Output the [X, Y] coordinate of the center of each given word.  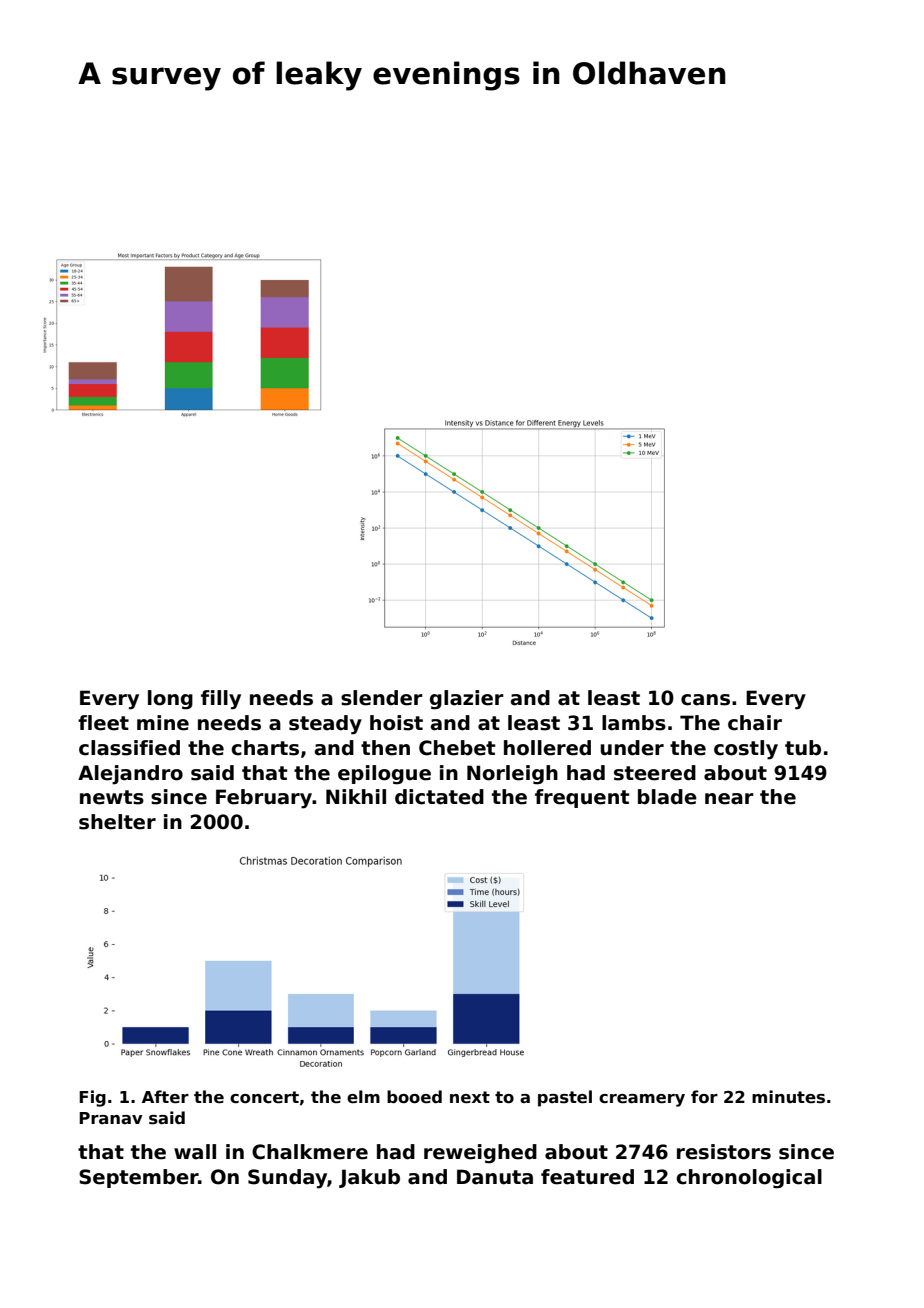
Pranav [111, 1118]
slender [382, 698]
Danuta [495, 1177]
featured [587, 1177]
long [170, 700]
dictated [439, 797]
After [165, 1097]
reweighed [480, 1154]
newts [112, 797]
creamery [642, 1100]
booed [414, 1097]
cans [705, 700]
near [729, 799]
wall [195, 1152]
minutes [788, 1097]
